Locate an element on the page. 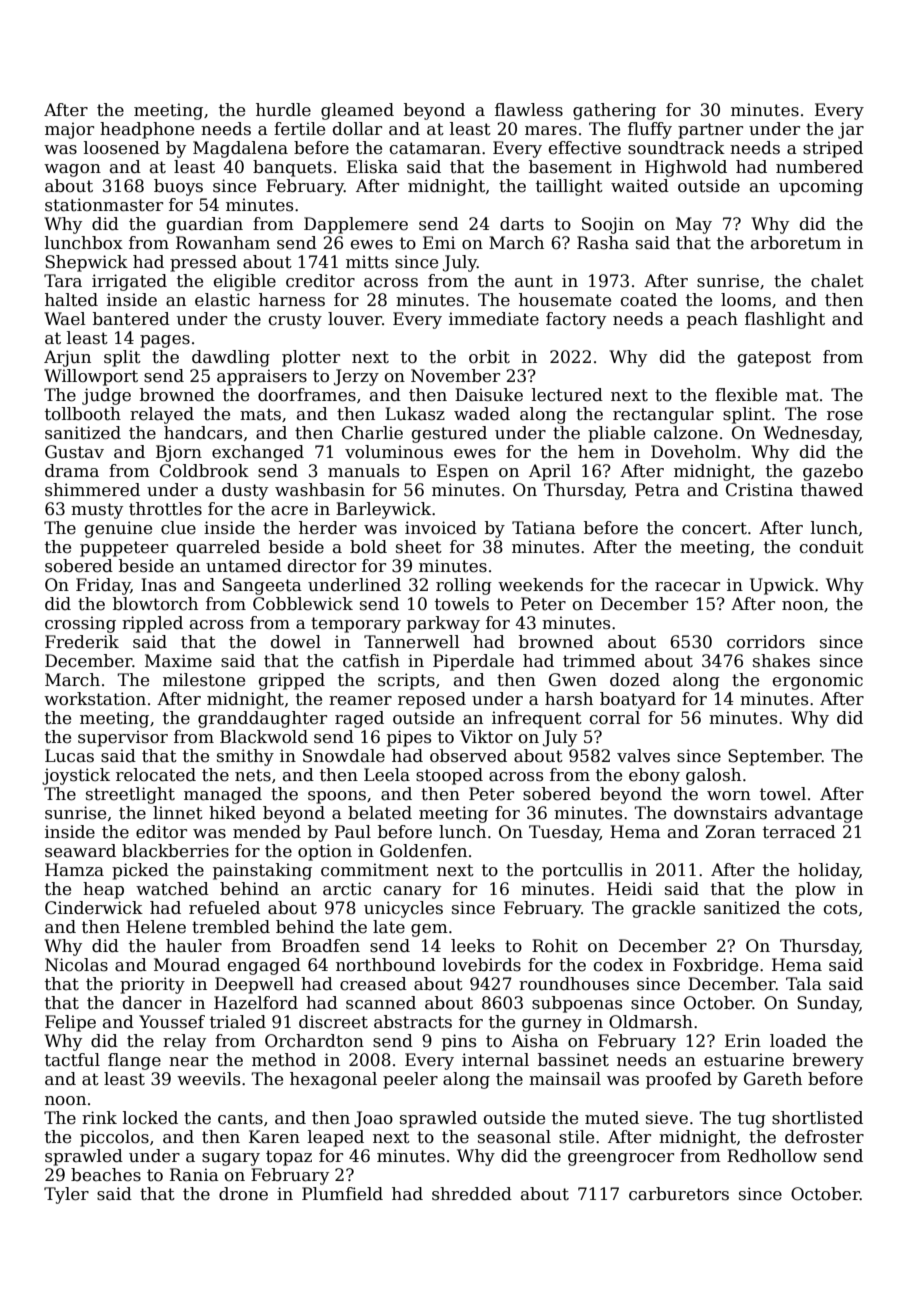 The width and height of the page is (908, 1316). tollbooth is located at coordinates (83, 414).
